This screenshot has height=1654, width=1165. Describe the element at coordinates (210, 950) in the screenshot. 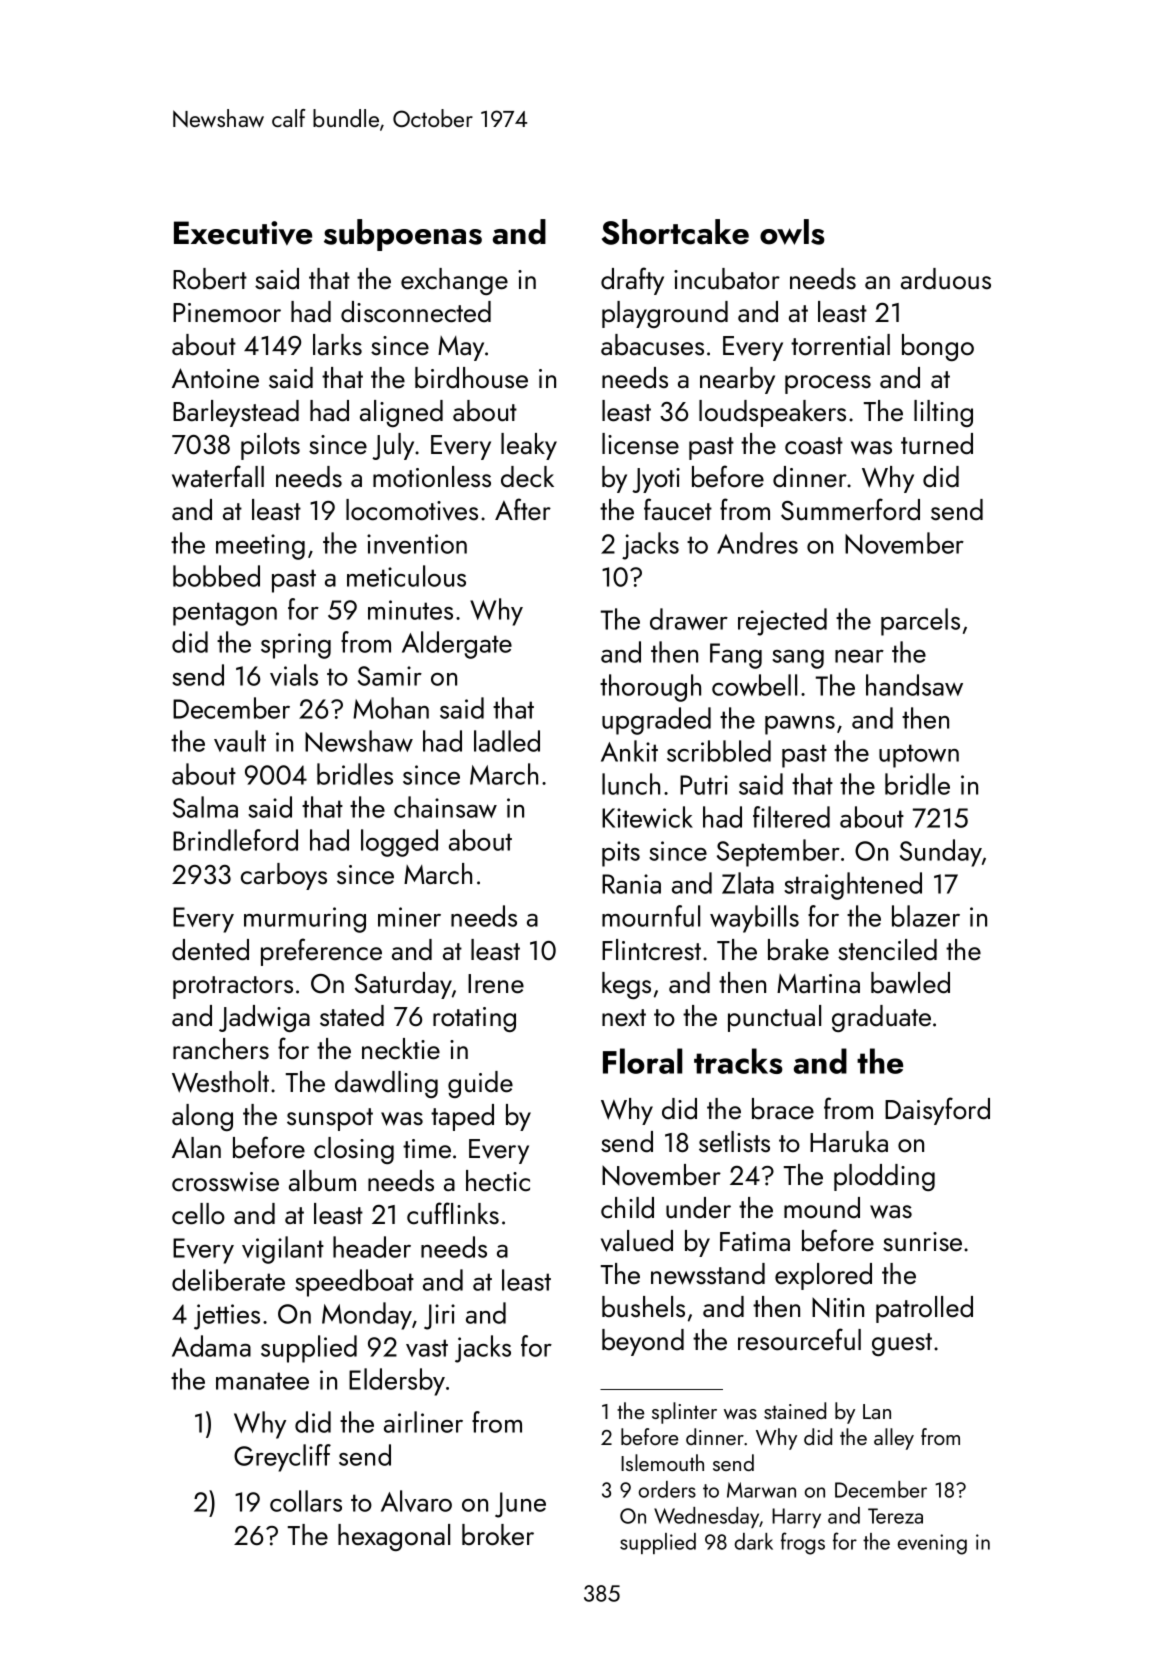

I see `dented` at that location.
